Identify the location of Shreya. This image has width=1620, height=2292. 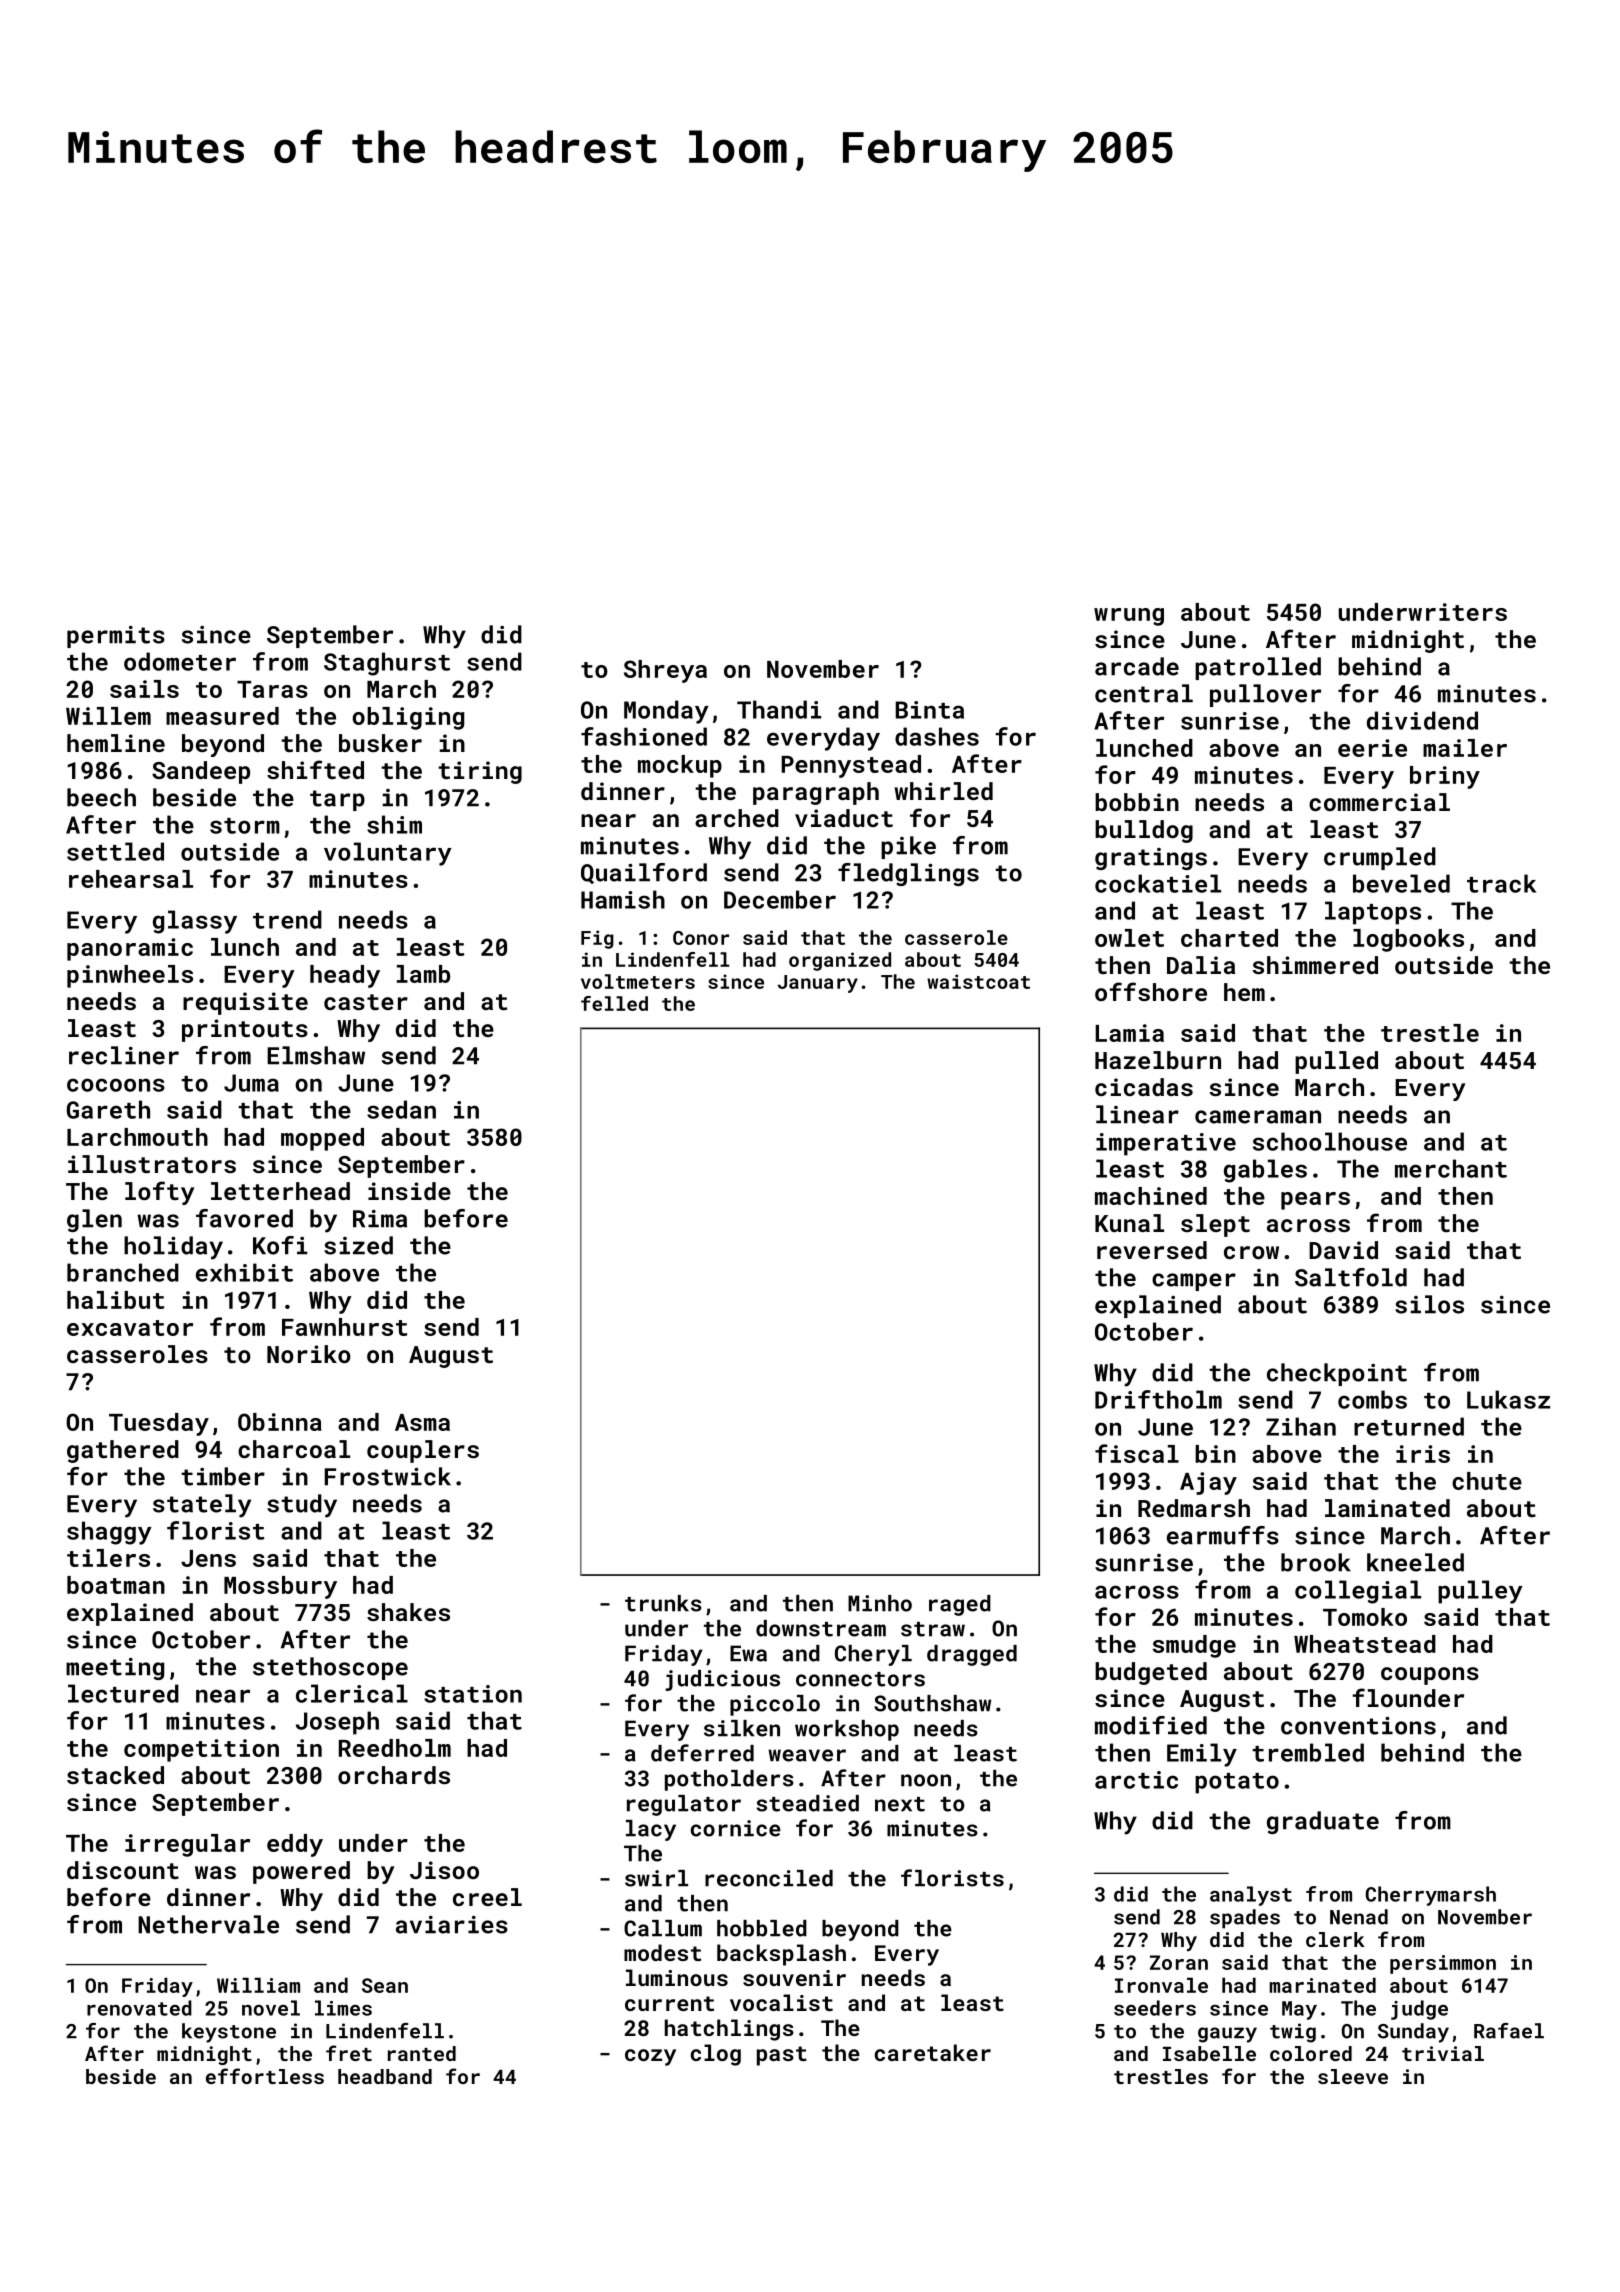
(665, 671).
